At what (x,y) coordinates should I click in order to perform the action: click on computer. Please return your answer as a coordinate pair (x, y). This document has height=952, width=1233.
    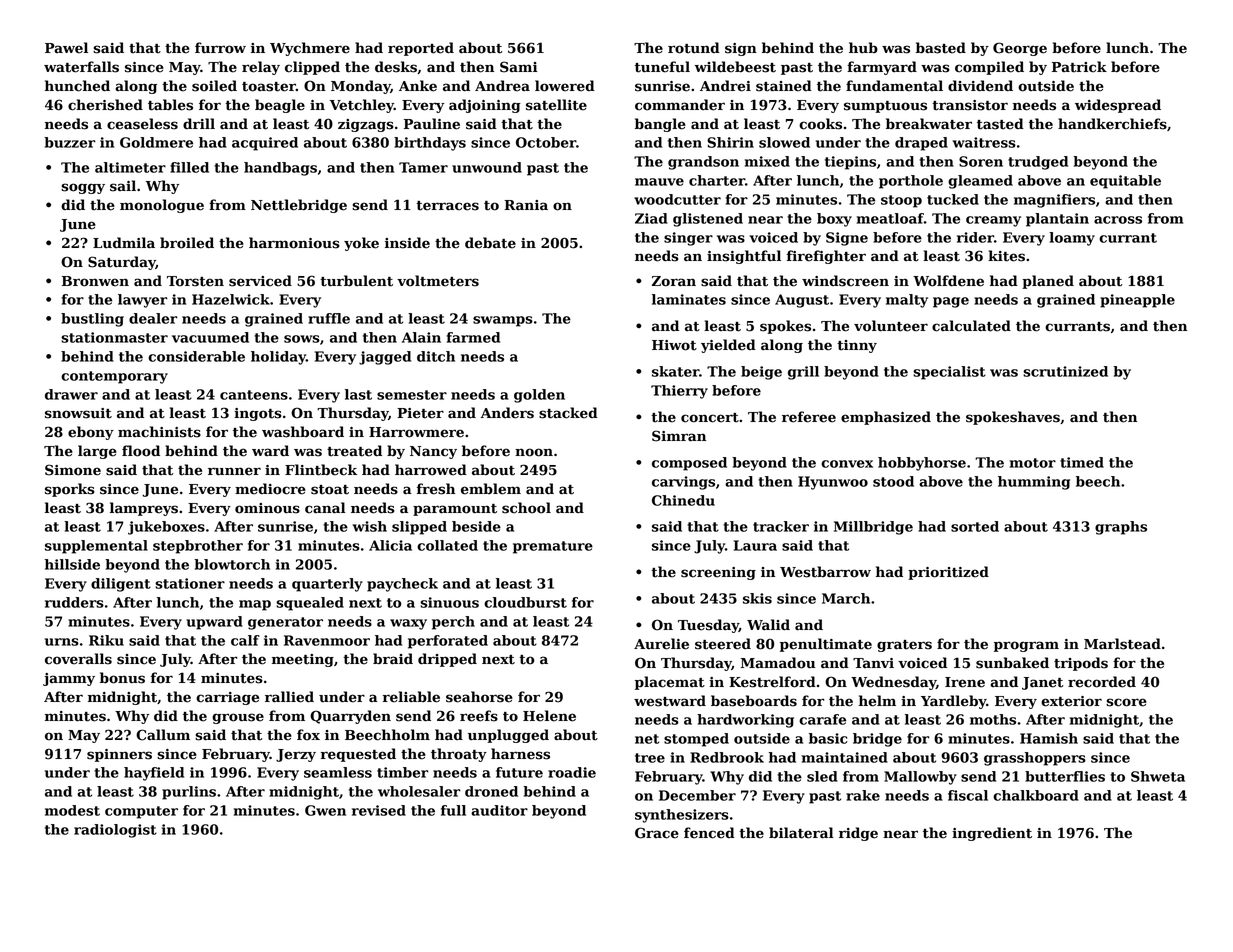
    Looking at the image, I should click on (141, 812).
